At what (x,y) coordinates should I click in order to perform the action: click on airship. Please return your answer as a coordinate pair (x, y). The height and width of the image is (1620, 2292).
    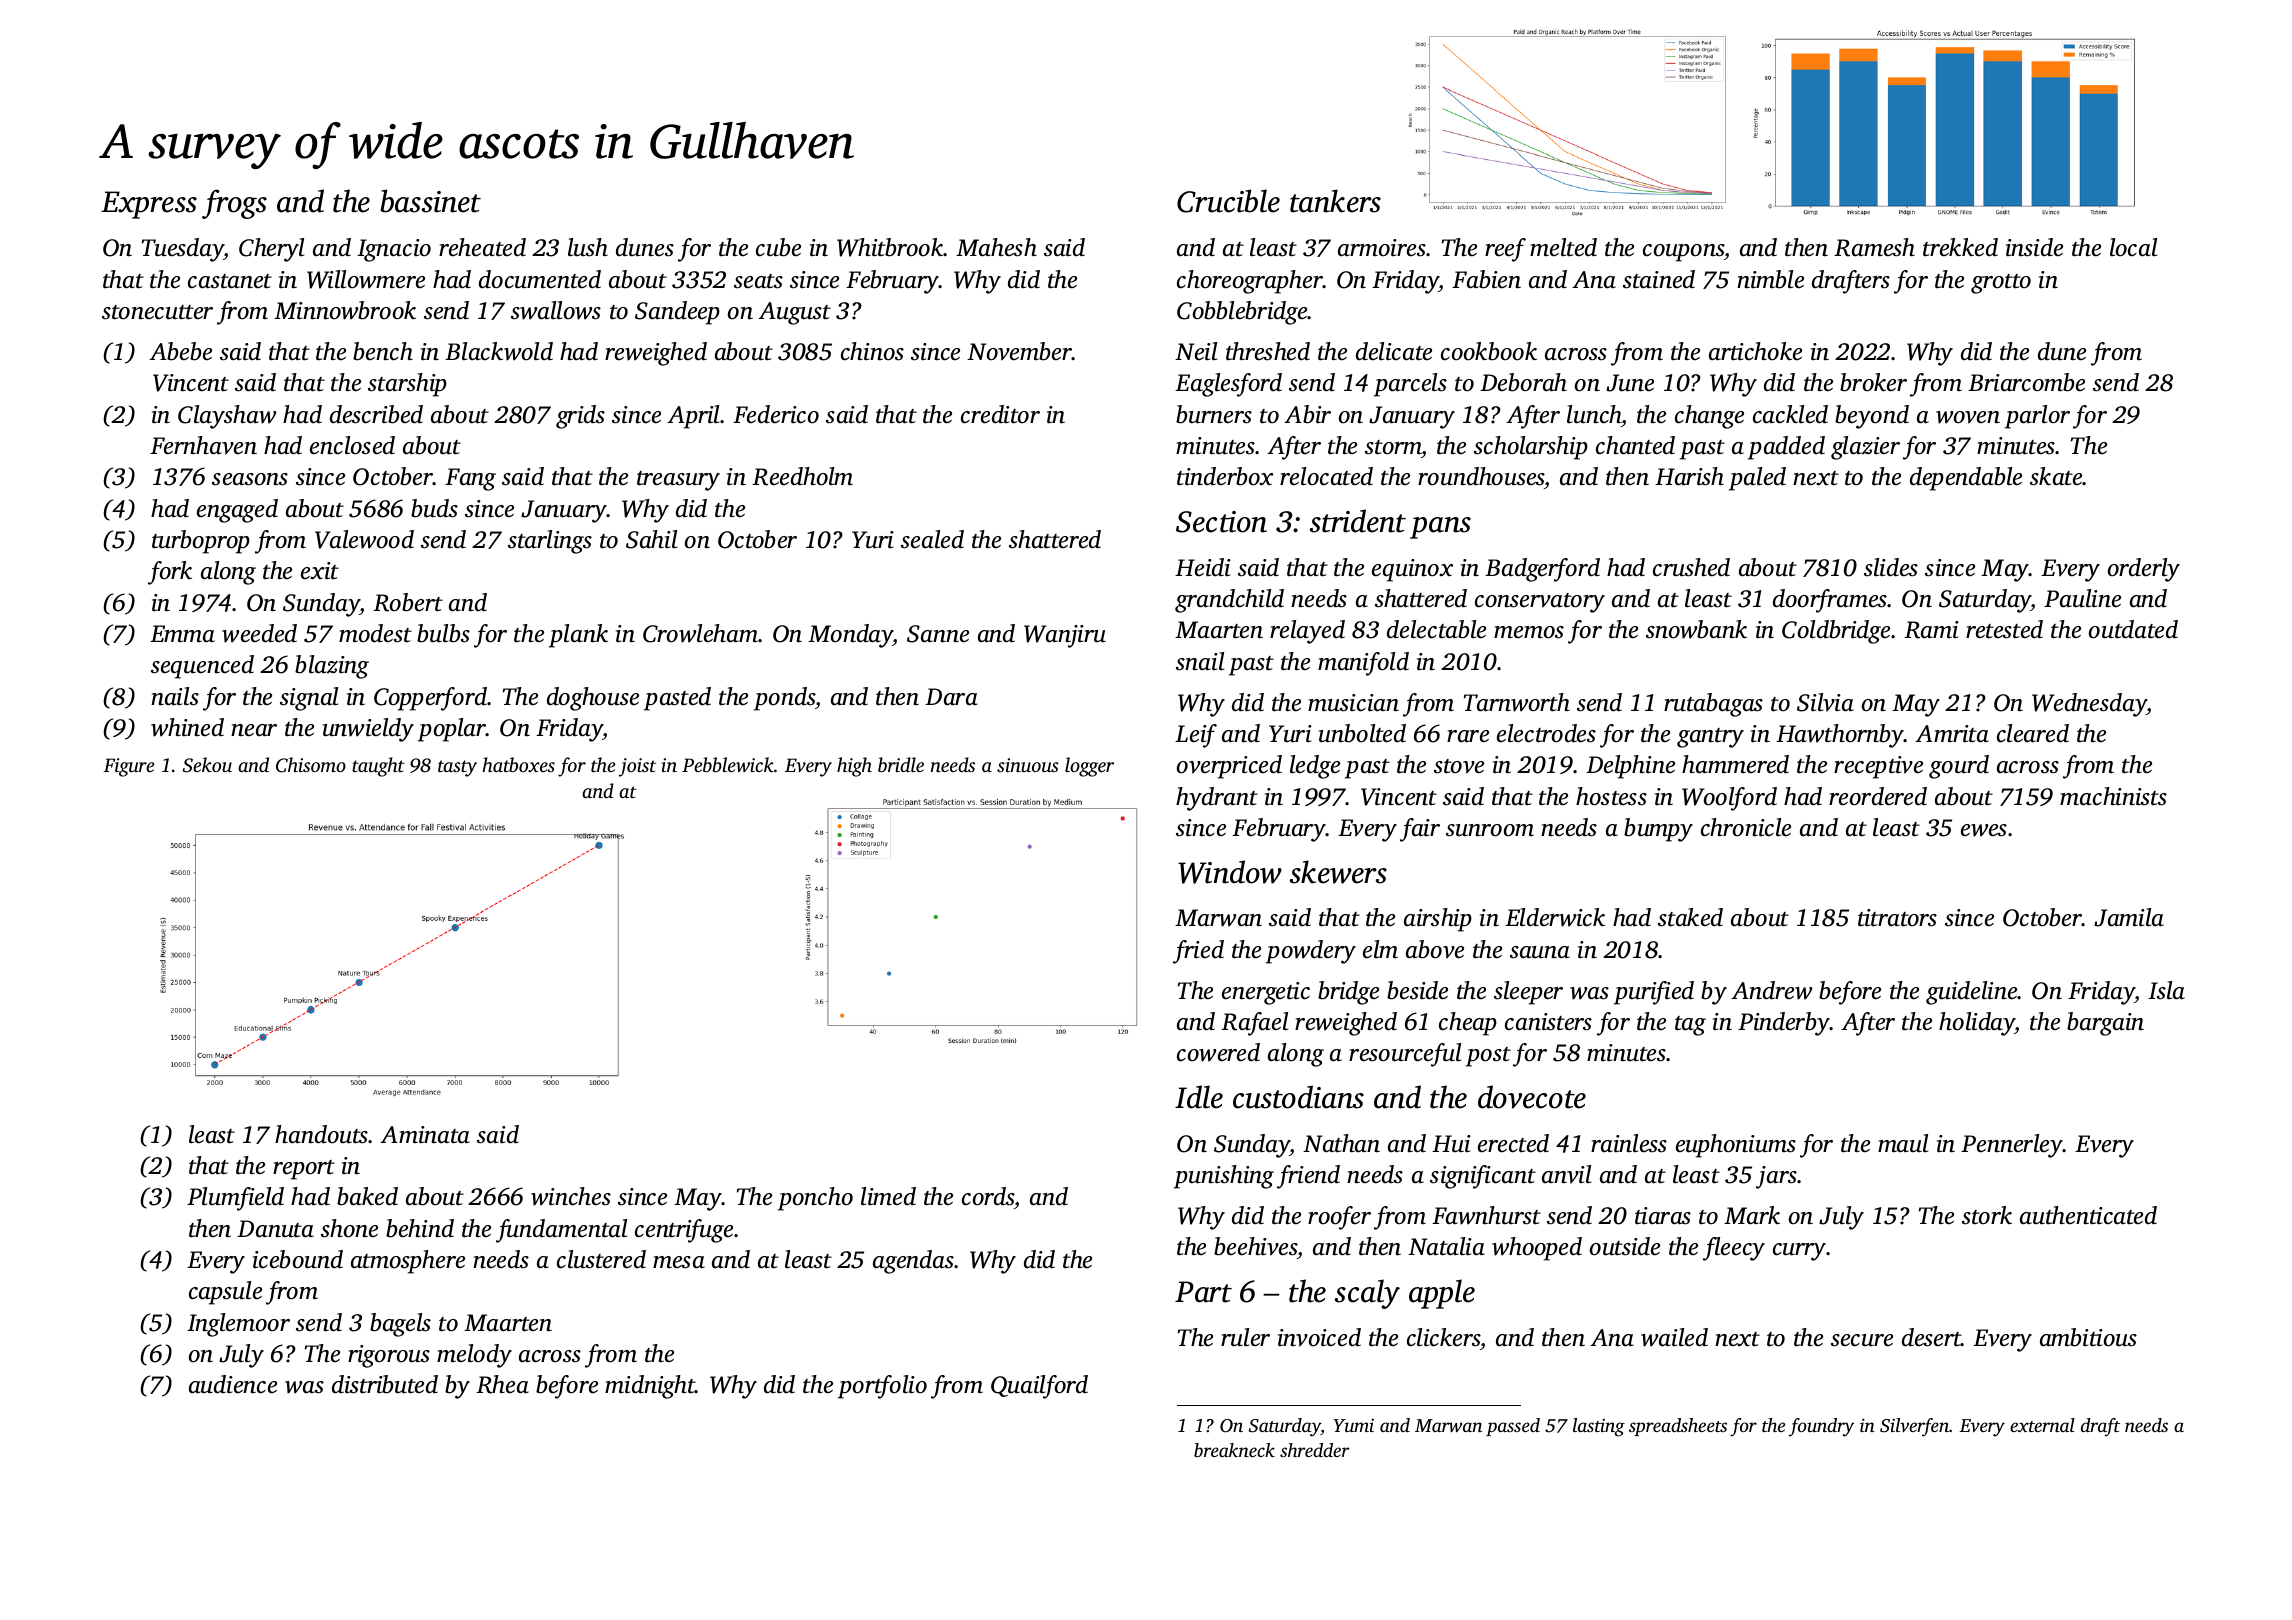
    Looking at the image, I should click on (1438, 920).
